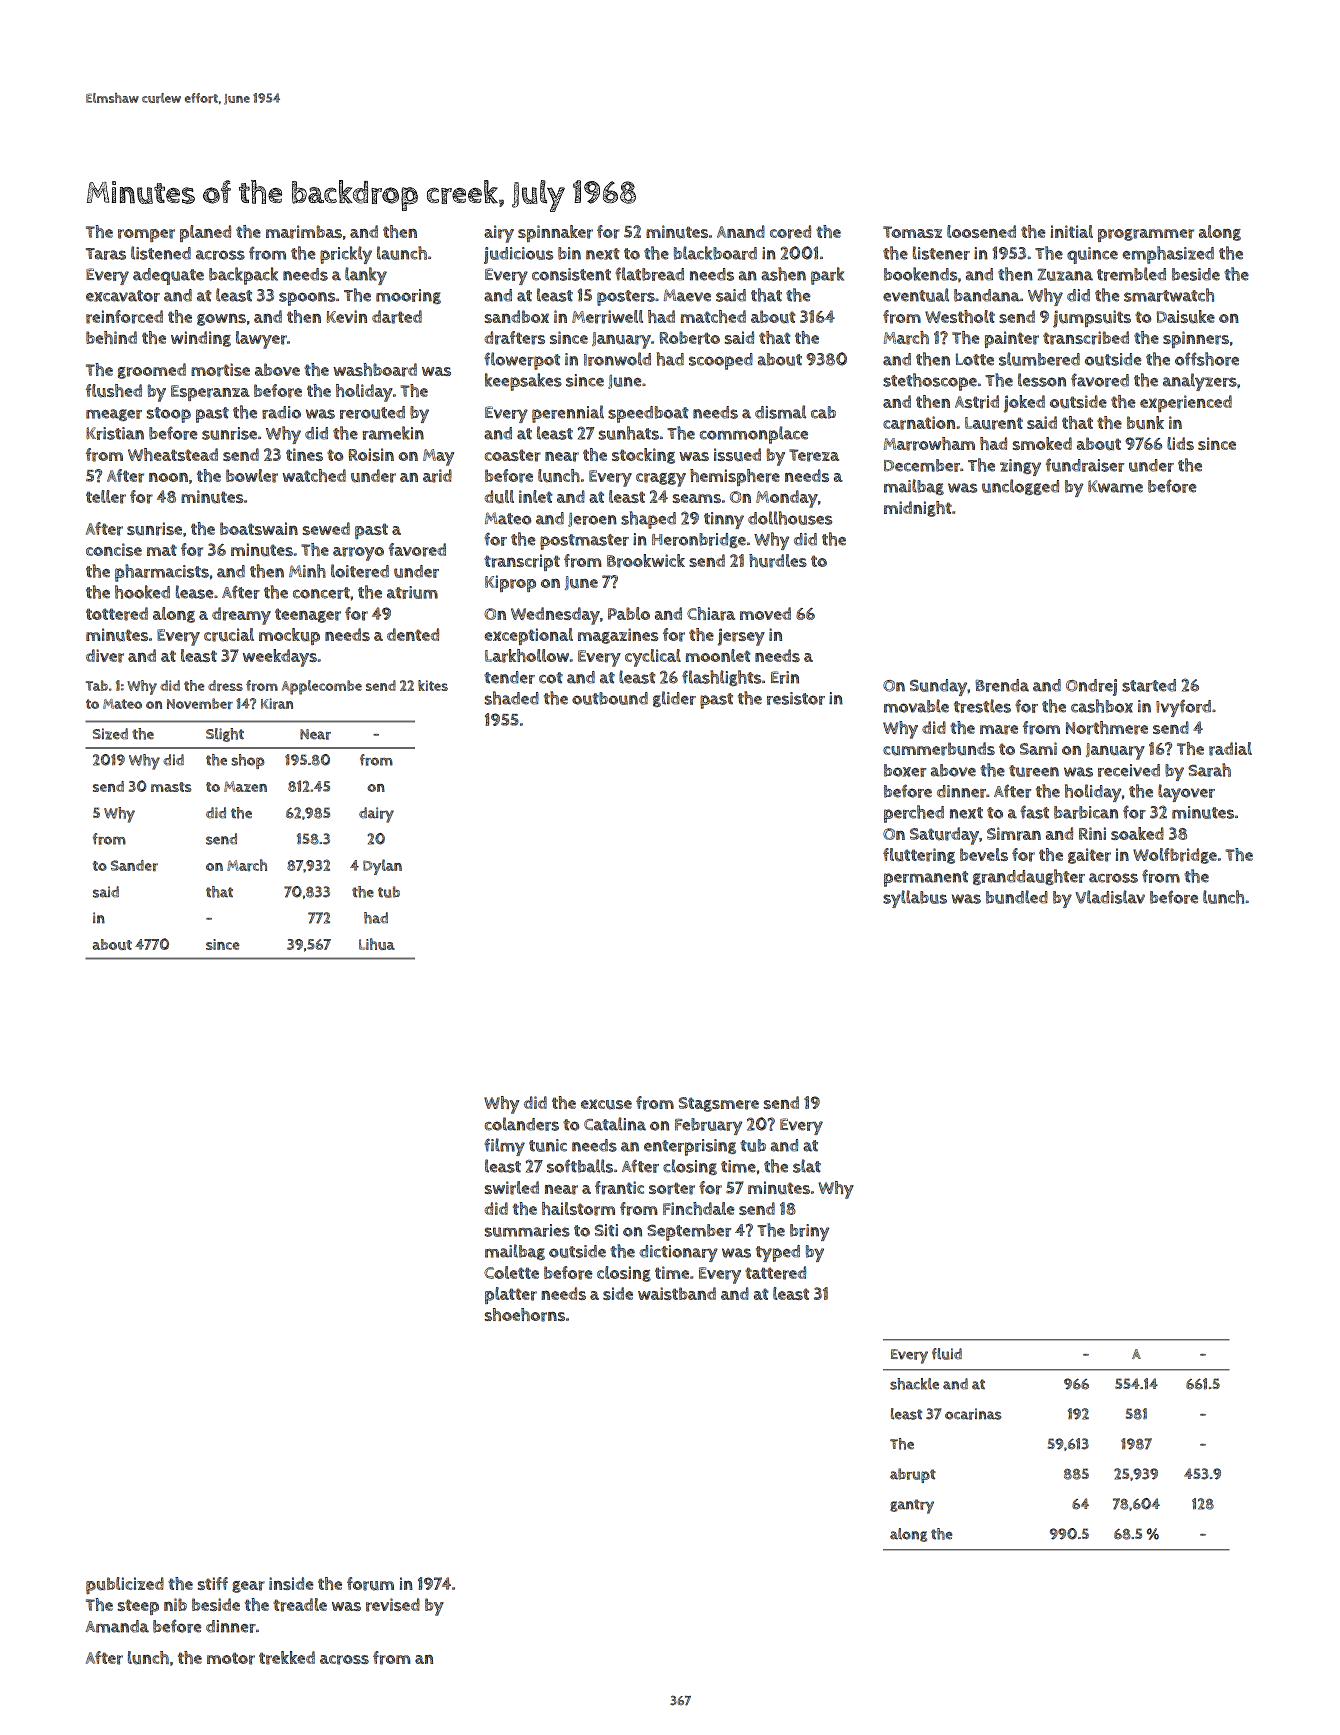  Describe the element at coordinates (912, 1506) in the image. I see `gantry` at that location.
